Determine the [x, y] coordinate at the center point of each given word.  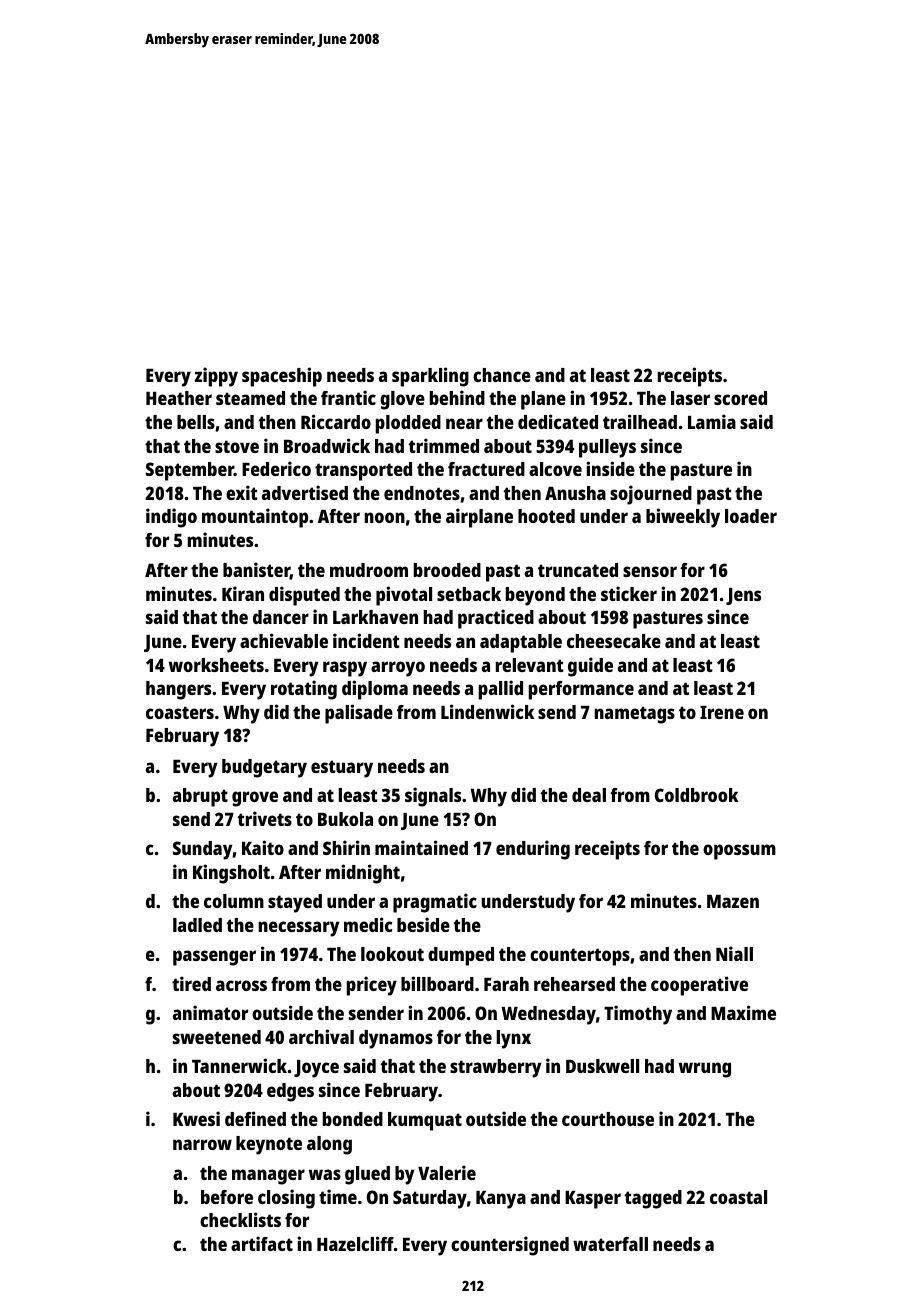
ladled [197, 925]
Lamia [712, 421]
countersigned [510, 1246]
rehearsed [574, 984]
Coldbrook [696, 795]
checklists [240, 1219]
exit [242, 492]
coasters [180, 712]
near [464, 423]
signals [433, 797]
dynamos [396, 1039]
